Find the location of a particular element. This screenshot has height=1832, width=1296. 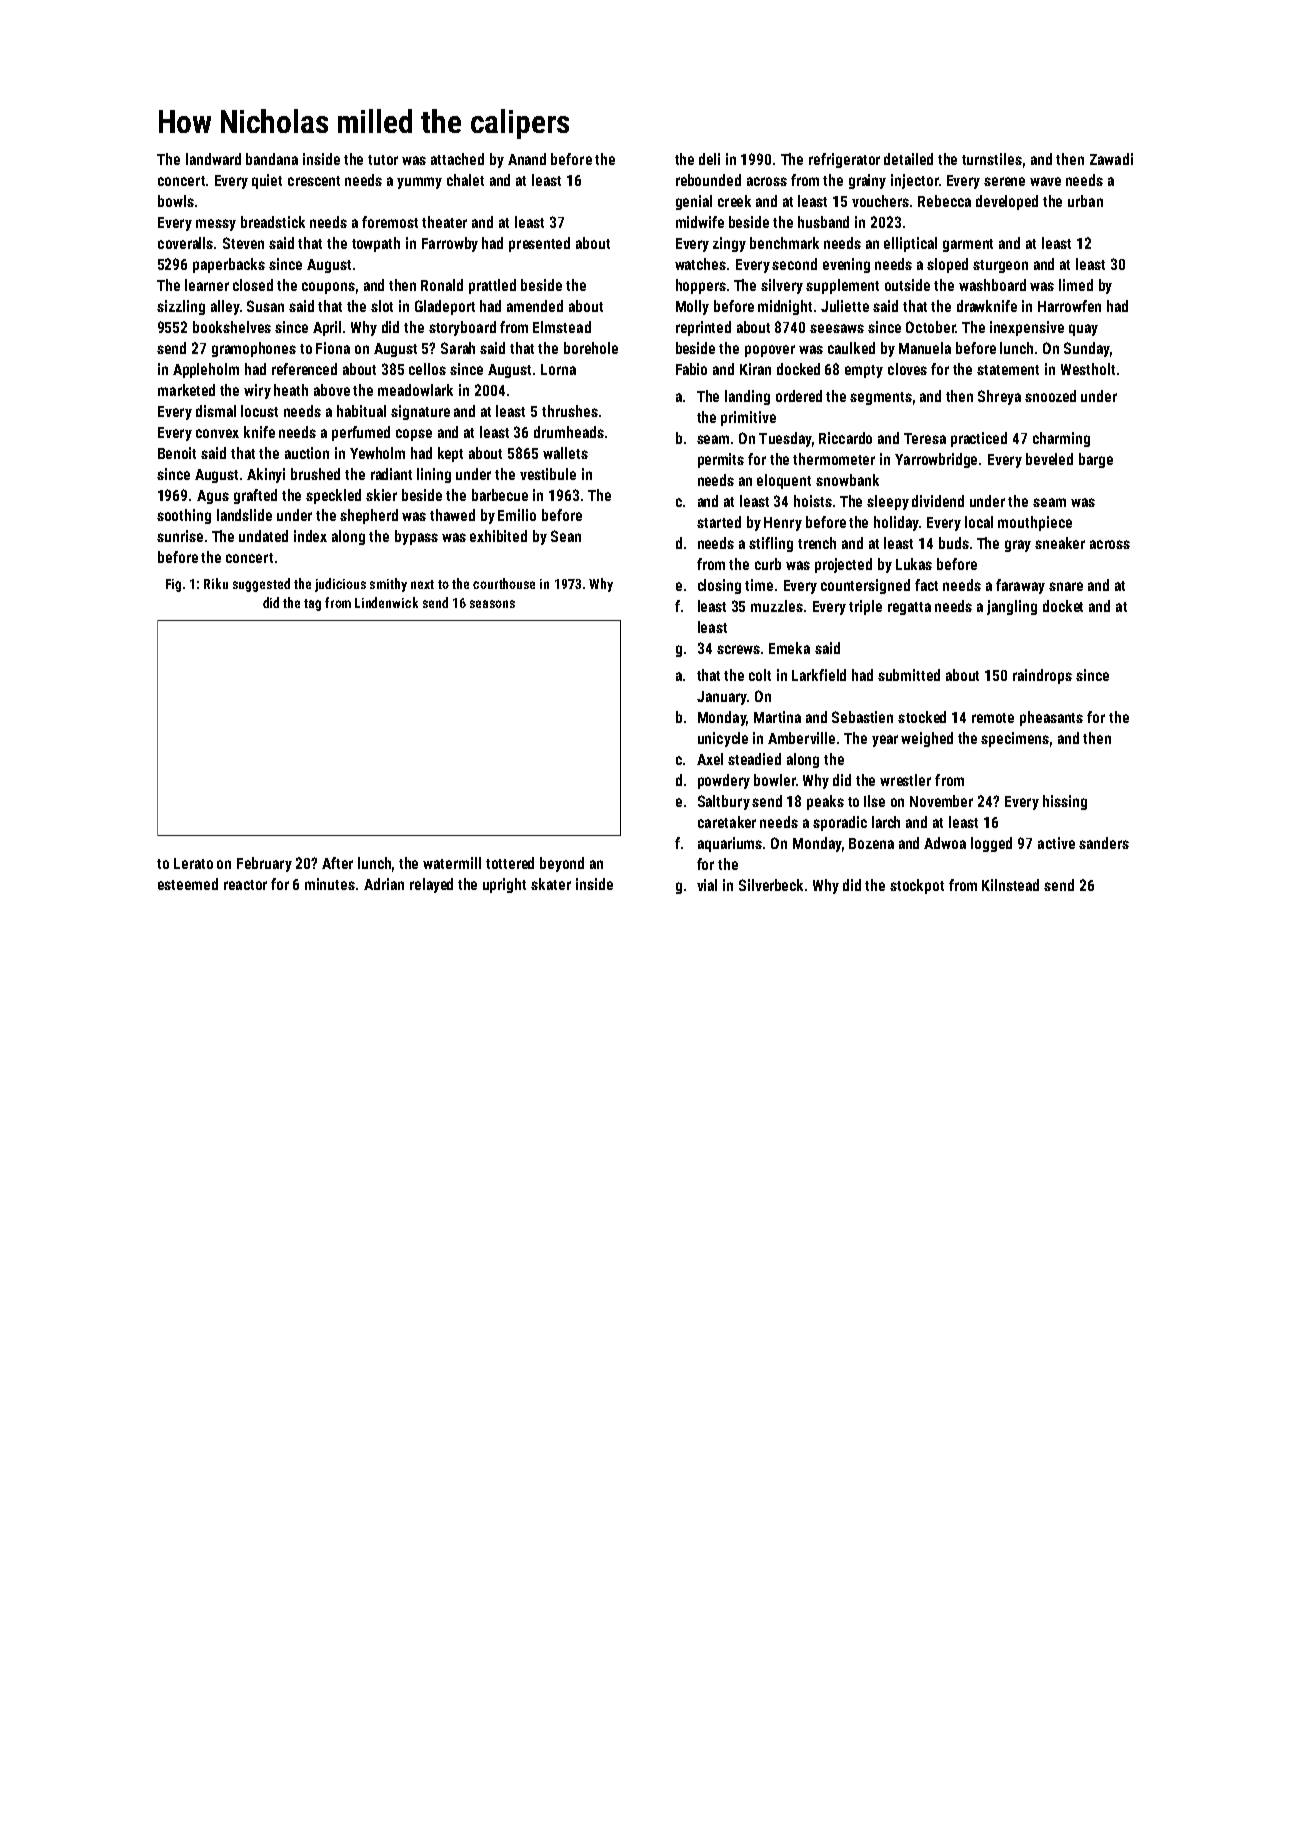

mouthpiece is located at coordinates (1035, 523).
